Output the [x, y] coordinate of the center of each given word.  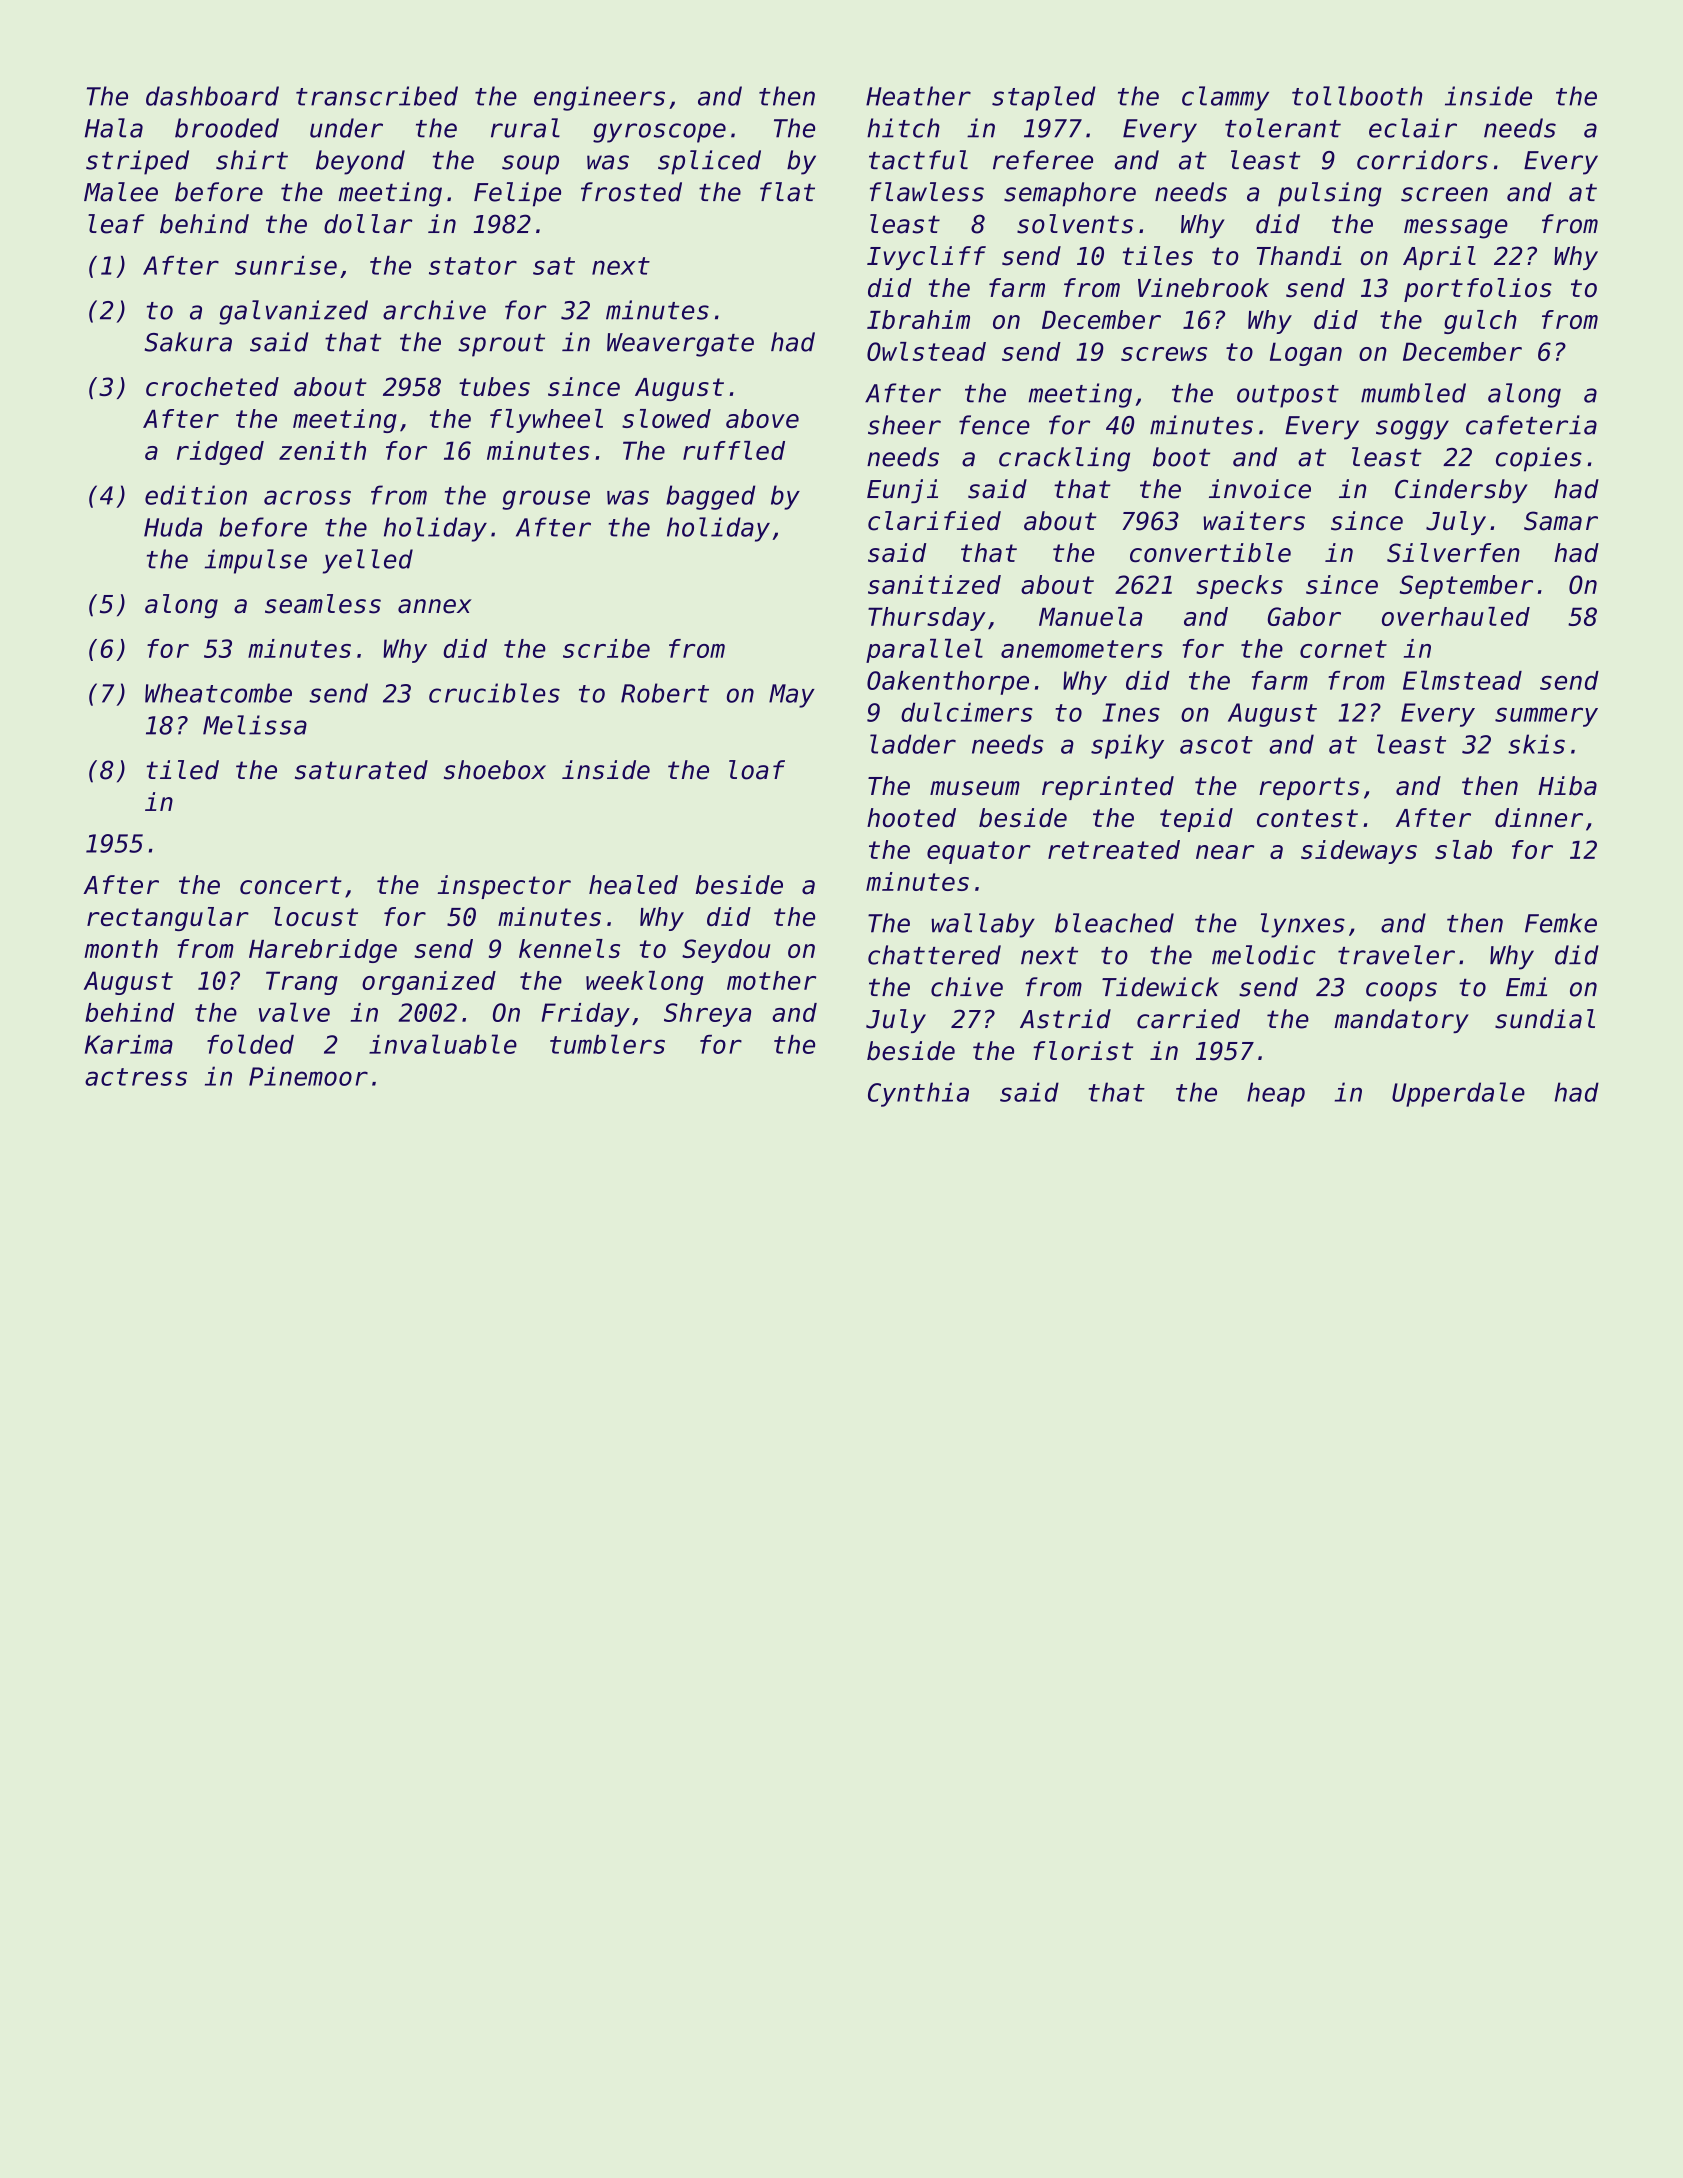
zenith [322, 450]
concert [290, 885]
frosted [631, 192]
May [792, 696]
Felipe [517, 194]
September [1466, 587]
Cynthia [918, 1094]
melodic [1264, 955]
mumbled [1413, 393]
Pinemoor [308, 1076]
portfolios [1478, 290]
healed [633, 885]
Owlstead [926, 351]
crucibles [494, 693]
